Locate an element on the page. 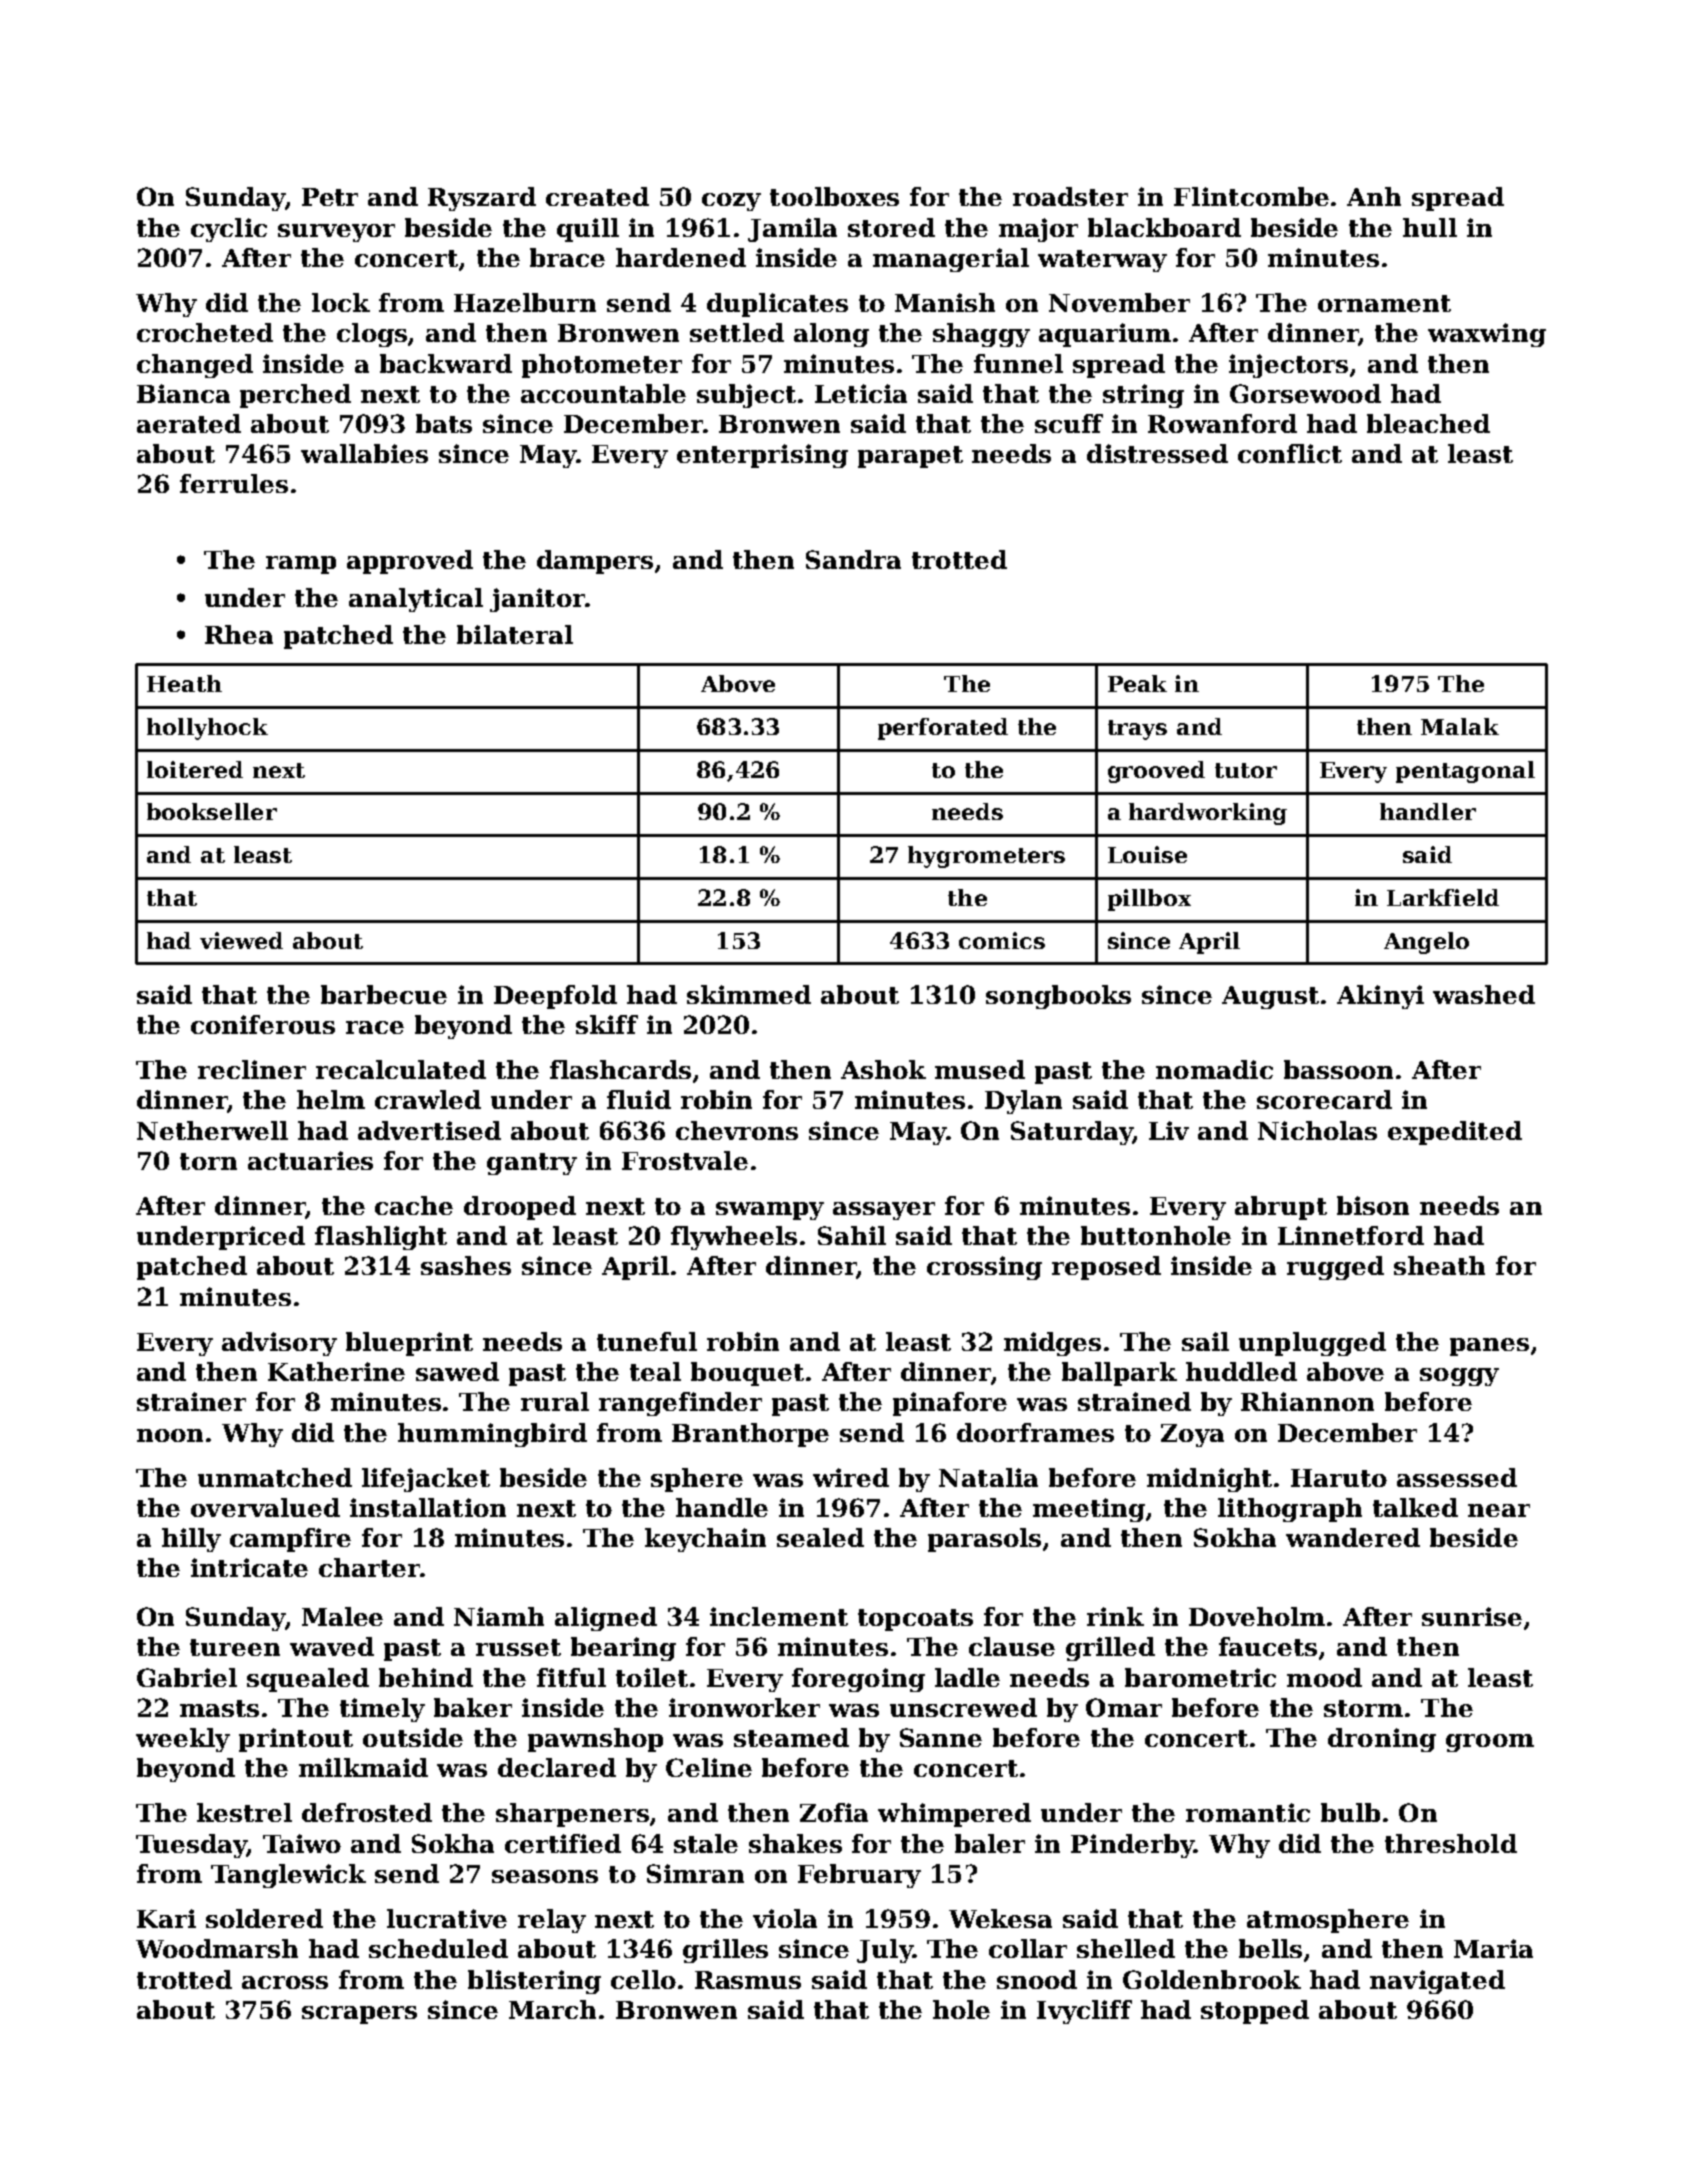  Peak is located at coordinates (1137, 683).
